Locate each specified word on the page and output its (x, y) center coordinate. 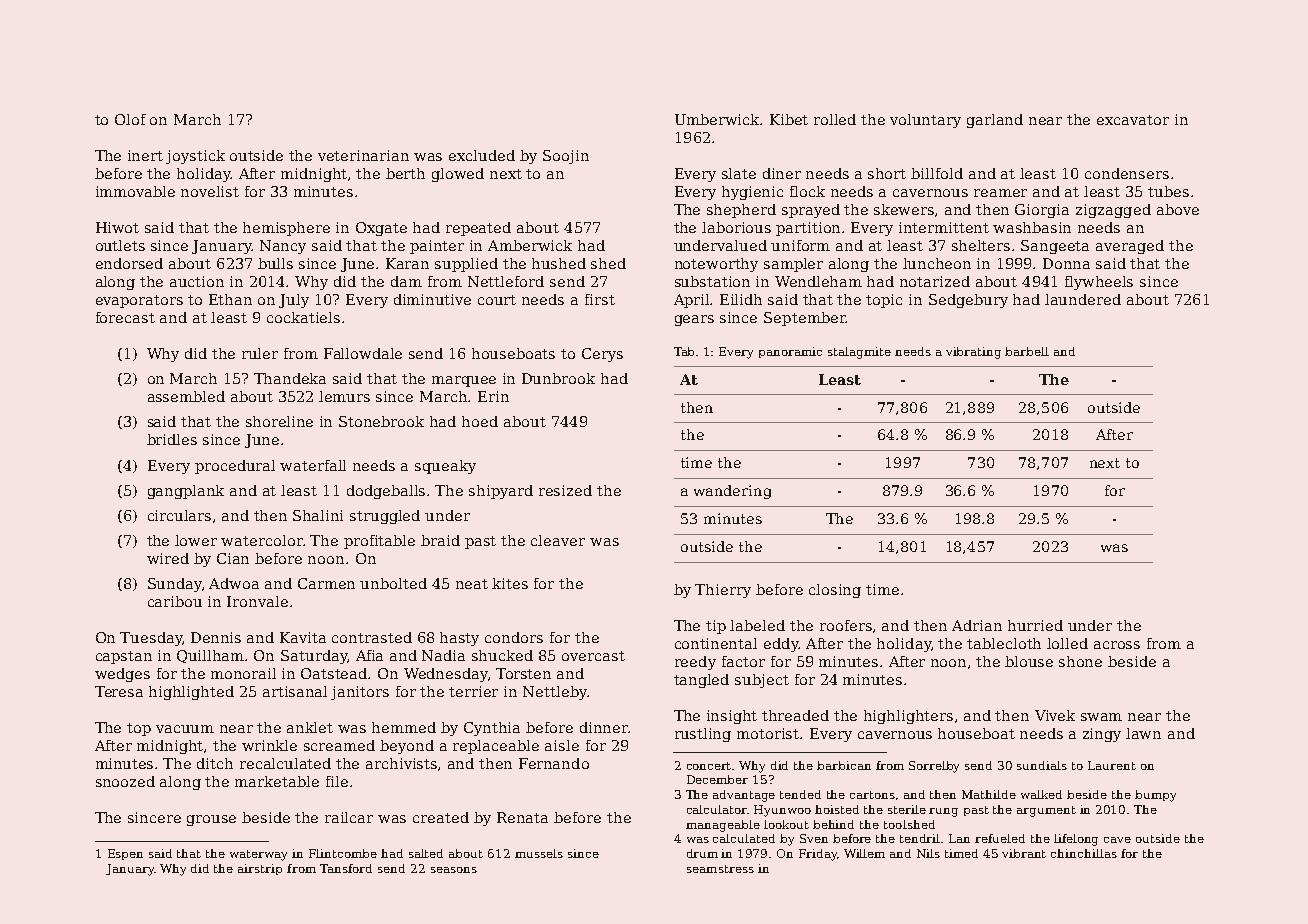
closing (835, 591)
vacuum (185, 729)
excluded (482, 155)
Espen (125, 854)
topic (884, 301)
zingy (1102, 735)
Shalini (318, 515)
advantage (744, 796)
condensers (1127, 173)
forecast (125, 317)
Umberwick (718, 119)
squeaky (445, 467)
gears (694, 320)
